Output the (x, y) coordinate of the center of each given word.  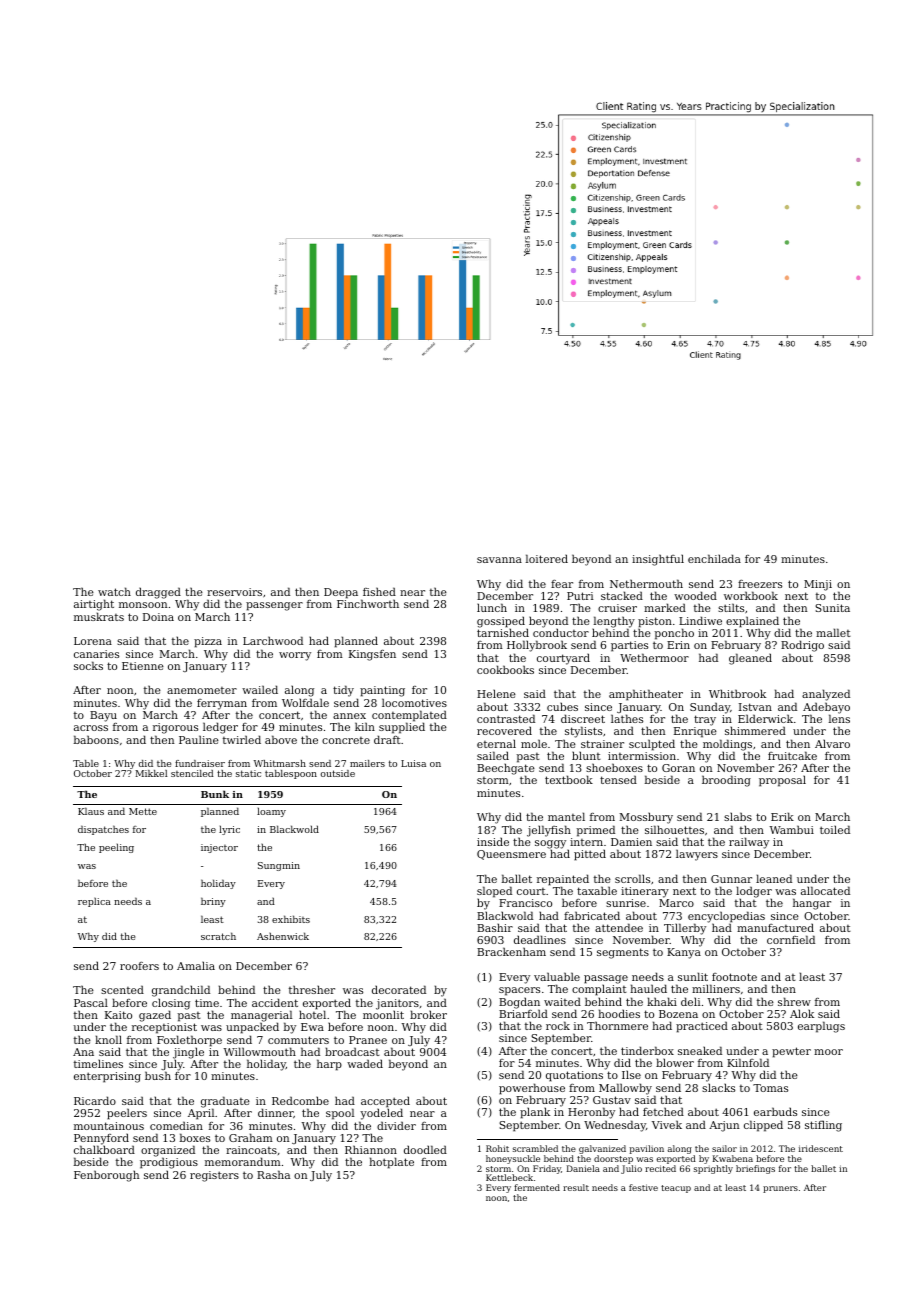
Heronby (591, 1113)
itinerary (645, 892)
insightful (658, 560)
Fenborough (107, 1176)
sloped (494, 892)
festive (643, 1187)
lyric (229, 830)
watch (114, 591)
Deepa (341, 593)
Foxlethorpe (189, 1041)
